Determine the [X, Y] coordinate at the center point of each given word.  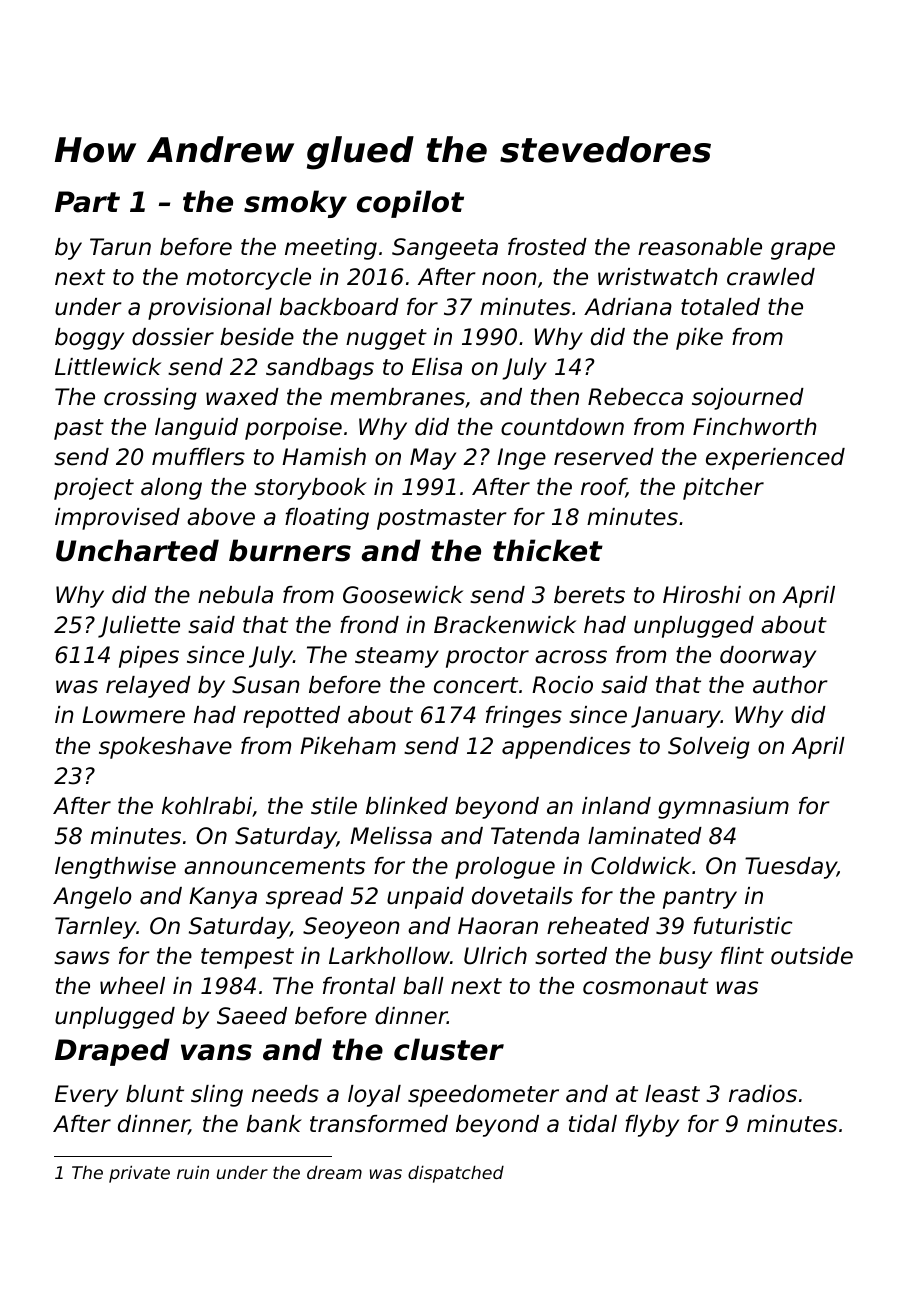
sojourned [748, 399]
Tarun [120, 247]
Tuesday [791, 868]
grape [803, 251]
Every [86, 1096]
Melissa [391, 836]
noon [509, 279]
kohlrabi [207, 806]
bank [274, 1124]
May [433, 459]
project [94, 489]
